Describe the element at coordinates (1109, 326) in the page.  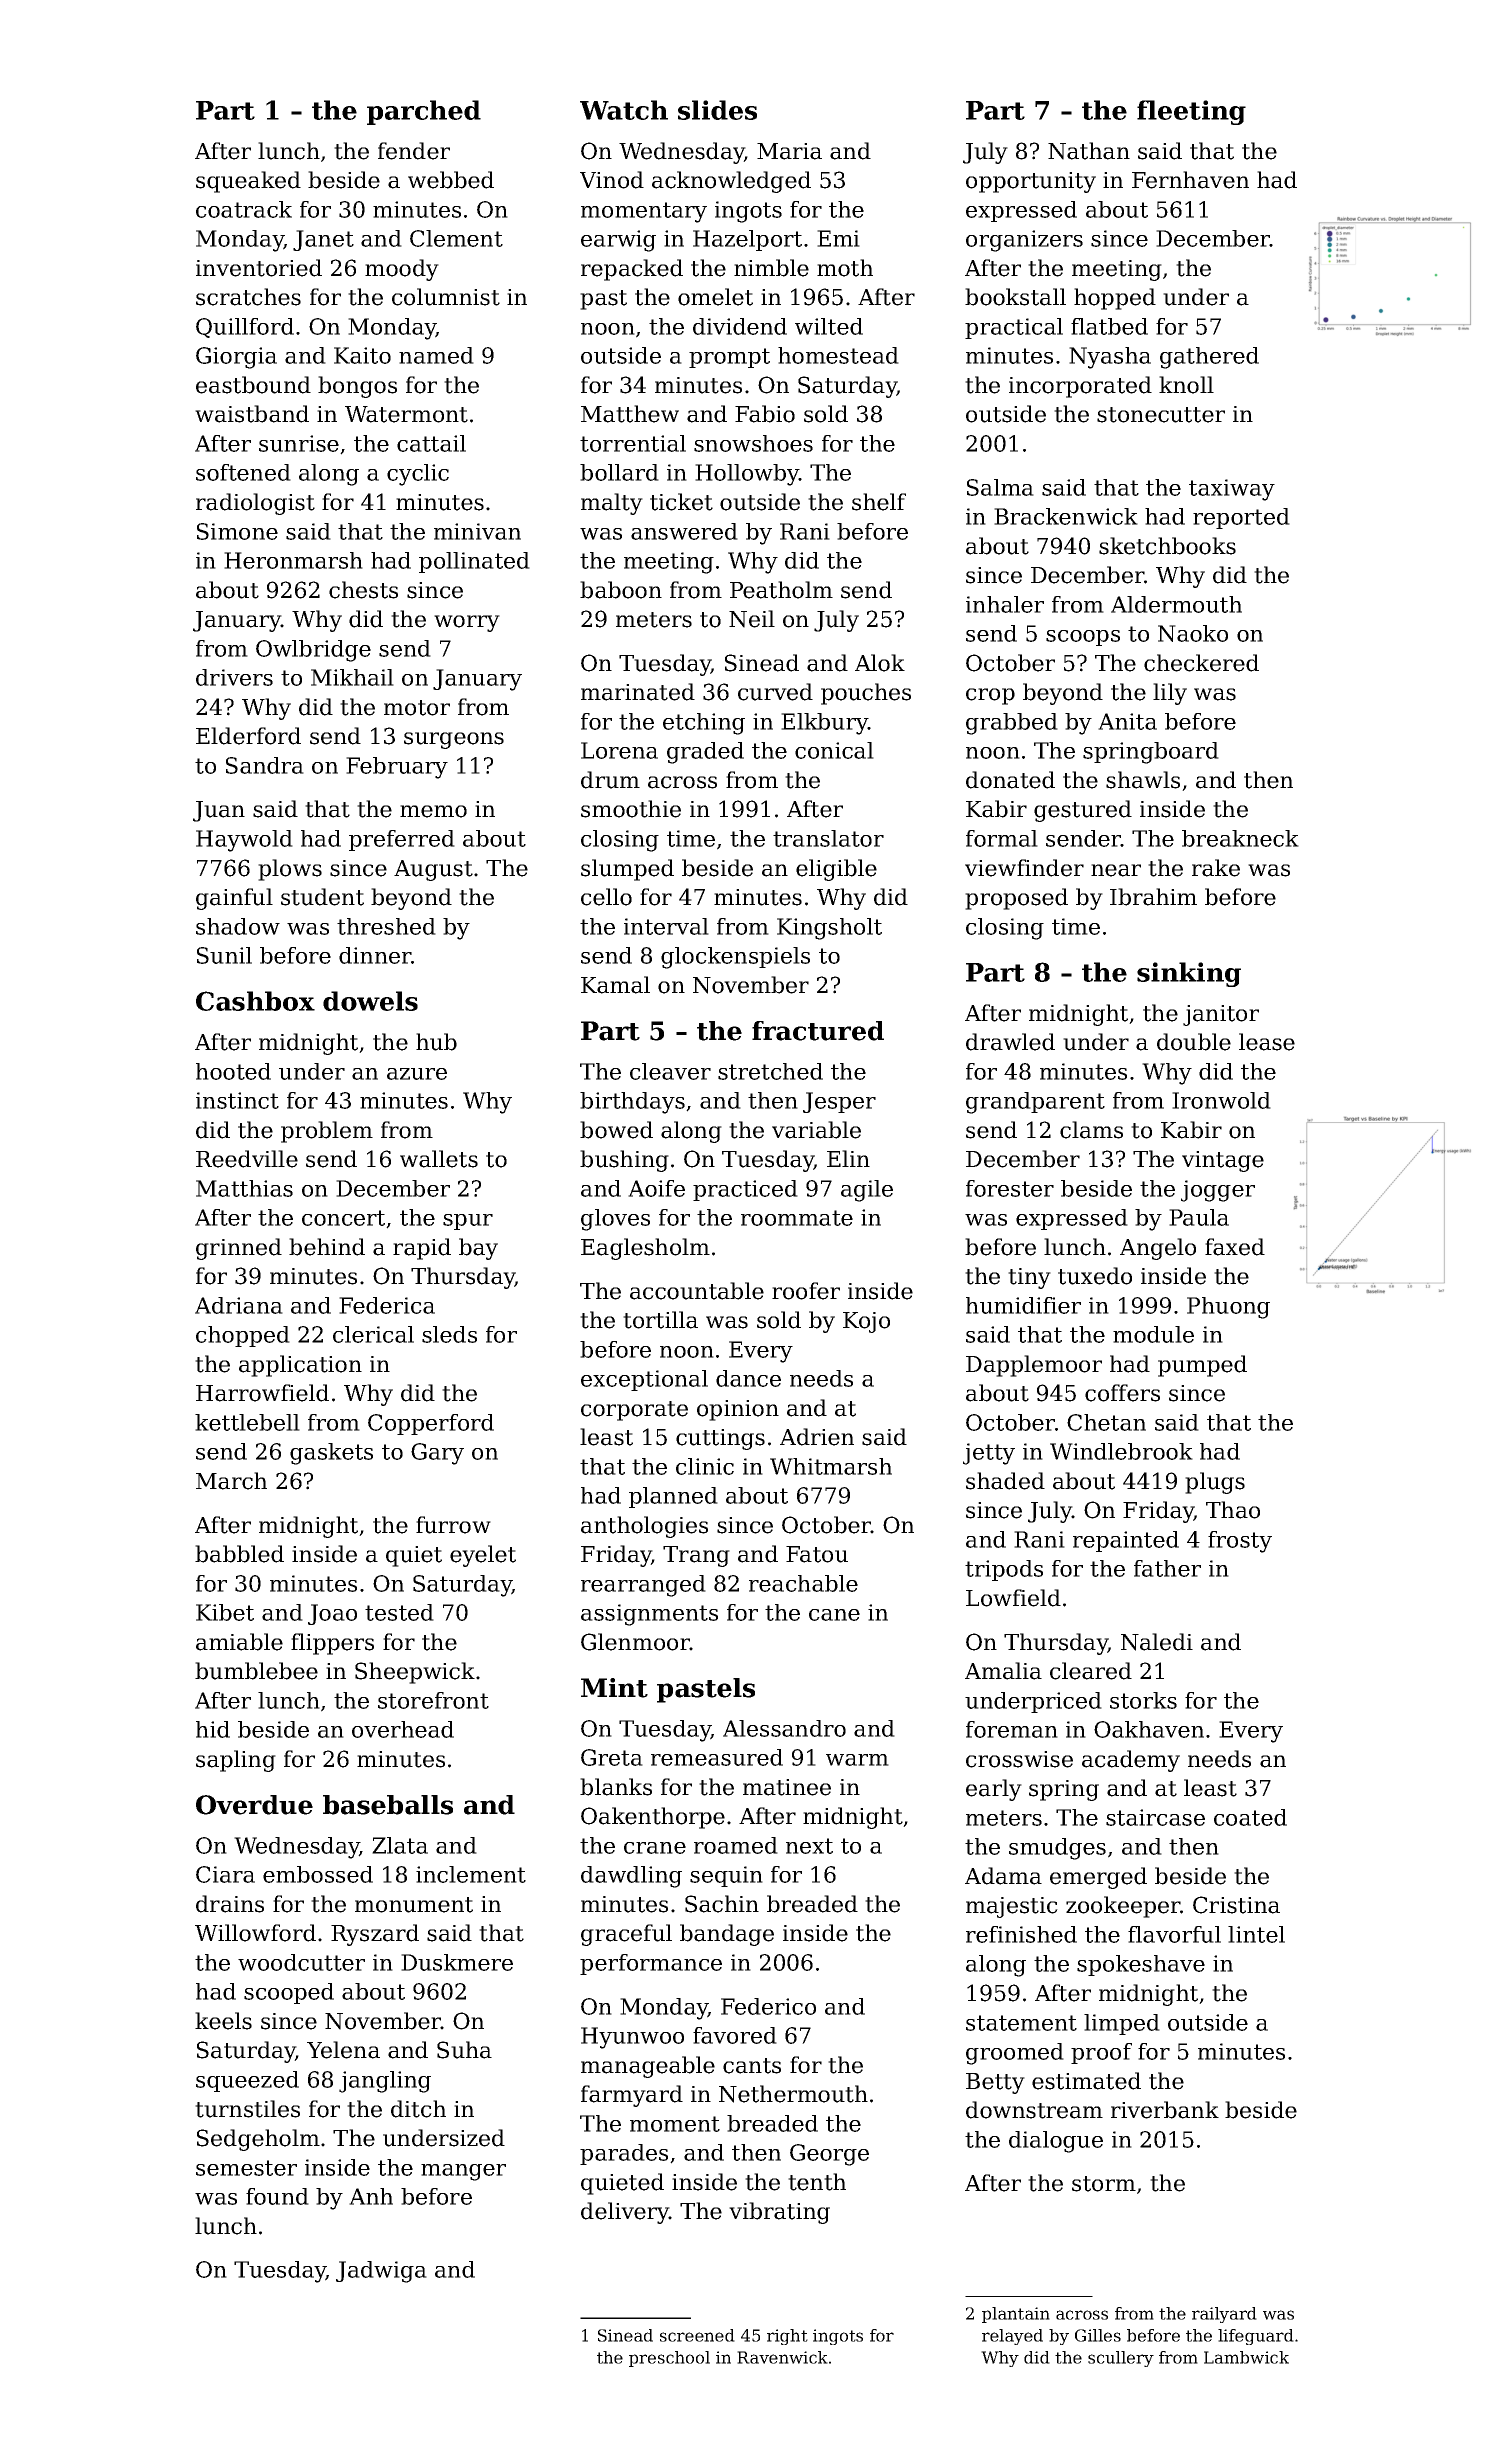
I see `flatbed` at that location.
